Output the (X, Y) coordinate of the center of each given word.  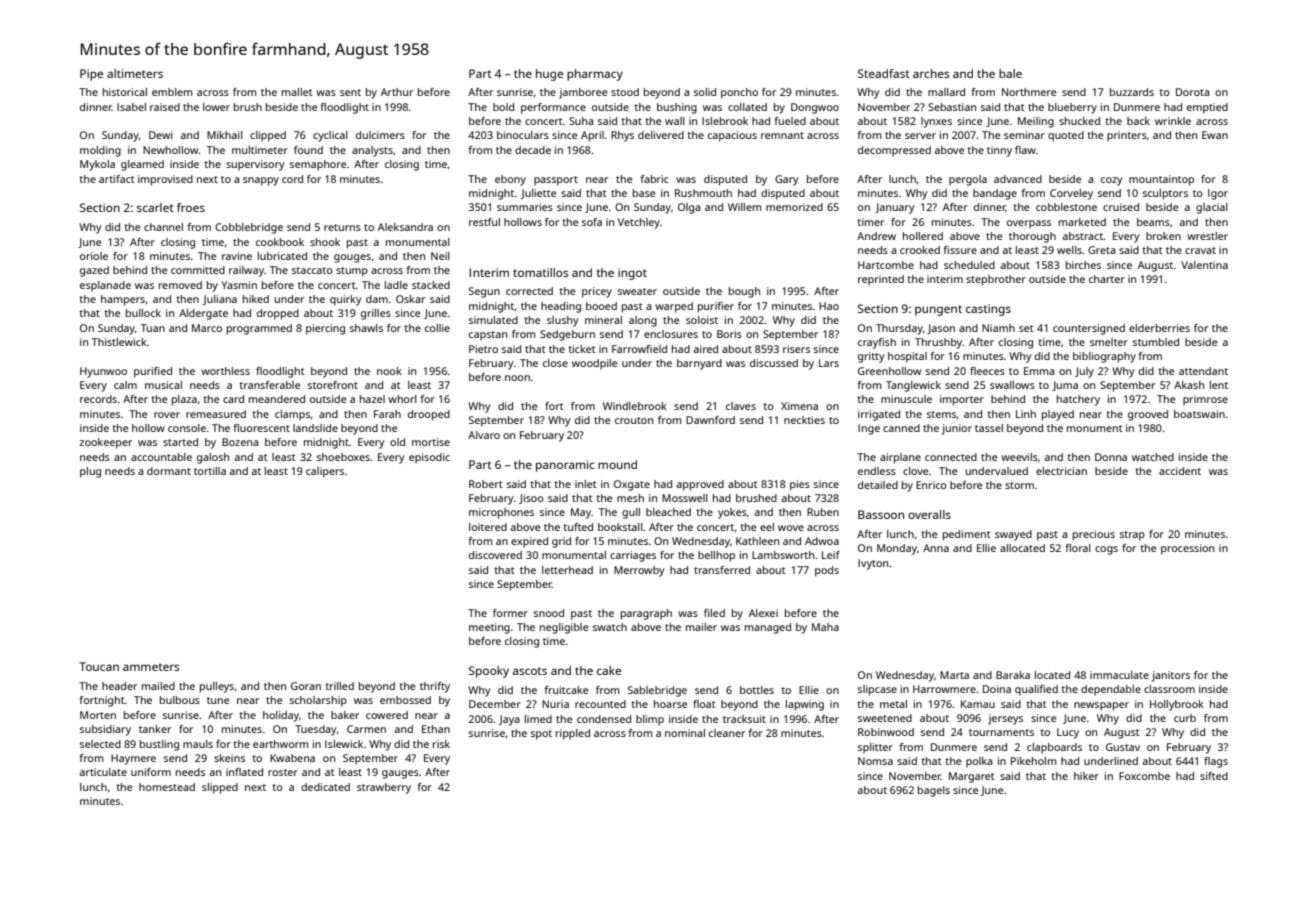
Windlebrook (635, 406)
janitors (1171, 676)
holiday (281, 716)
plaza (184, 400)
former (510, 613)
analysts (372, 151)
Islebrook (725, 121)
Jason (941, 329)
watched (1153, 457)
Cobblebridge (249, 228)
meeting (489, 628)
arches (931, 73)
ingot (632, 274)
